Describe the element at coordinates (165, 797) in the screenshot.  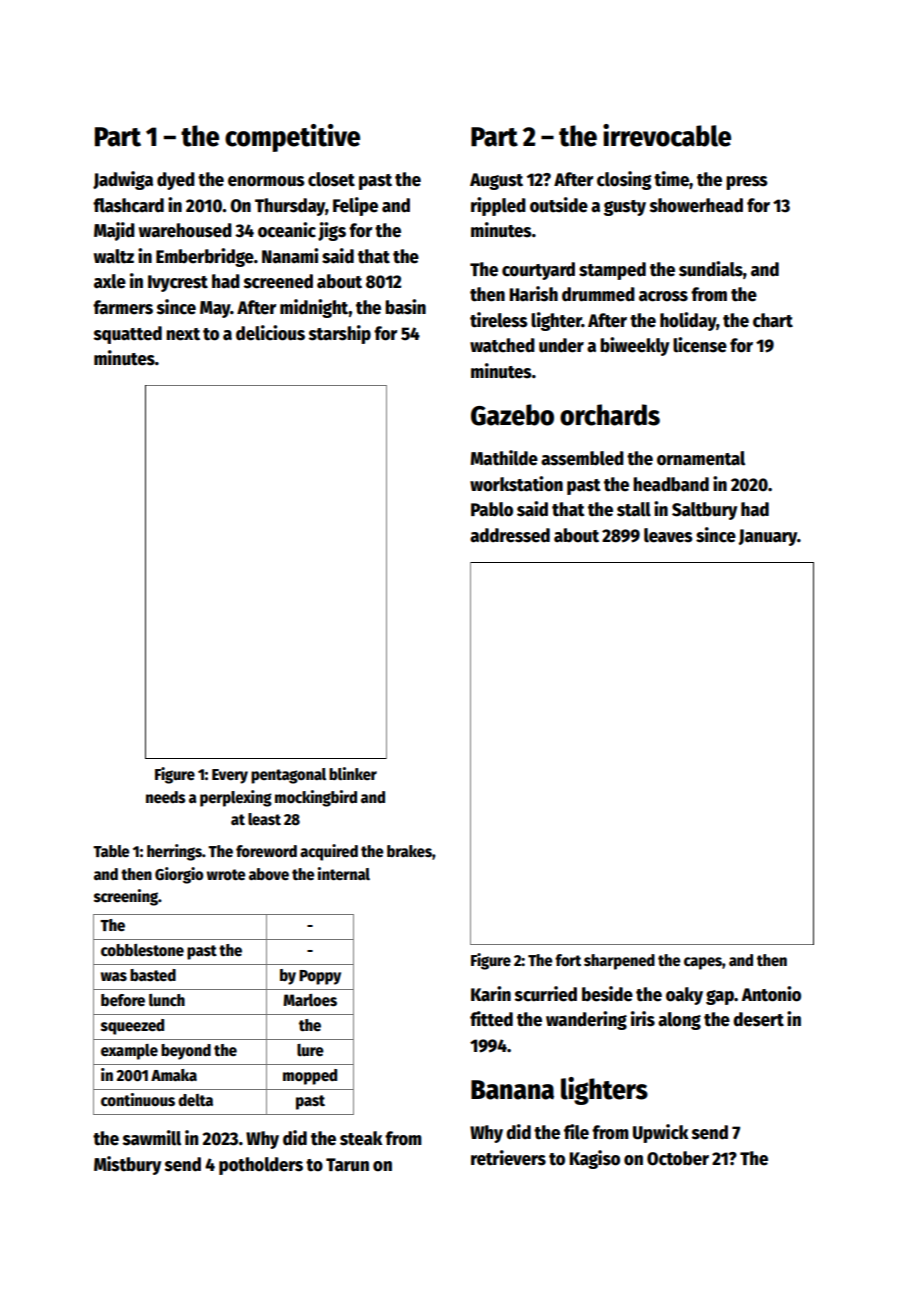
I see `needs` at that location.
